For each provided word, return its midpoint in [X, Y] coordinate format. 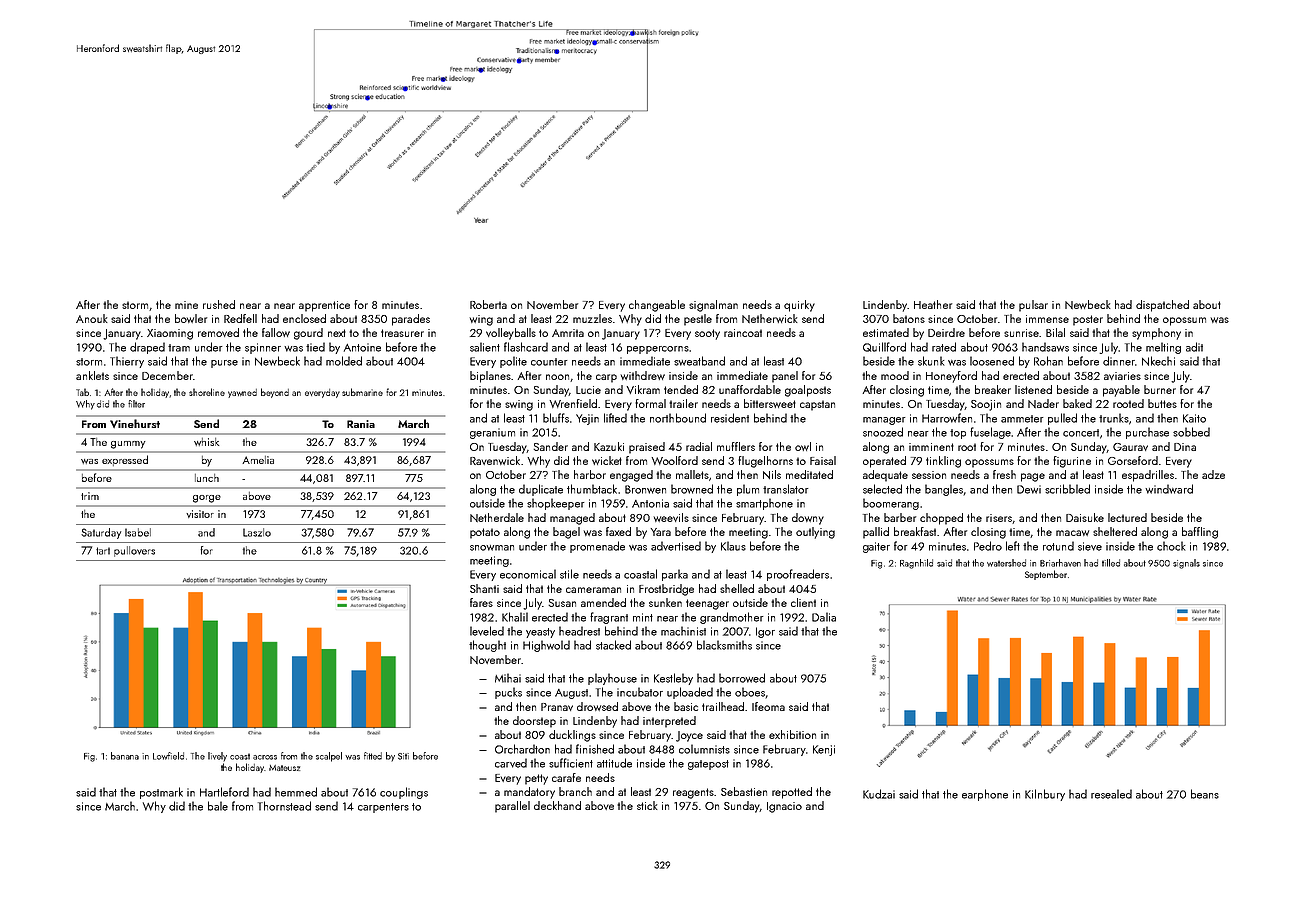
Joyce [689, 736]
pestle [698, 320]
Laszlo [257, 532]
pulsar [1033, 306]
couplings [404, 793]
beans [1205, 794]
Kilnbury [1045, 795]
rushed [219, 304]
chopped [941, 519]
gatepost [708, 765]
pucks [508, 693]
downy [808, 519]
